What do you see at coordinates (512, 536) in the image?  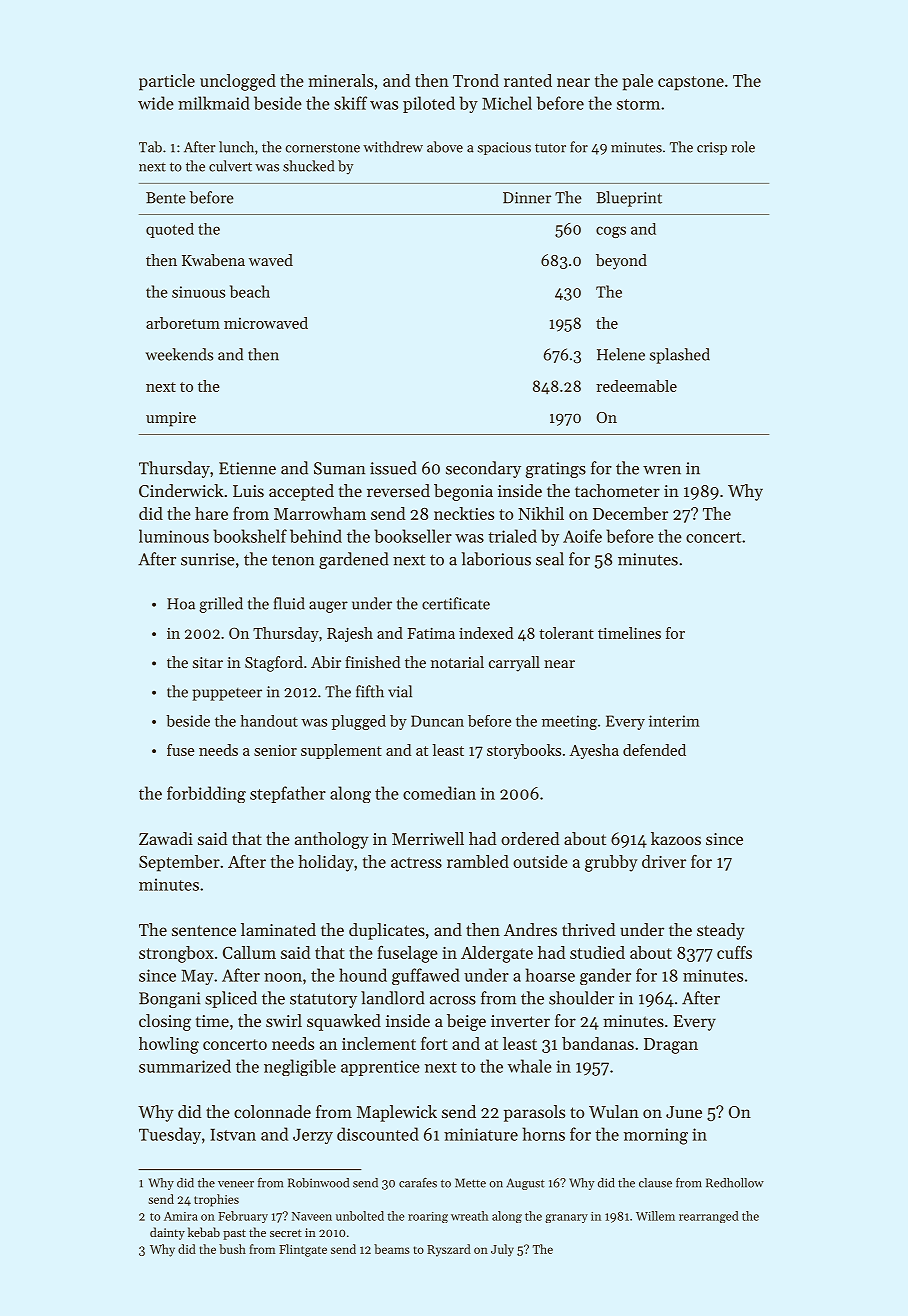 I see `trialed` at bounding box center [512, 536].
